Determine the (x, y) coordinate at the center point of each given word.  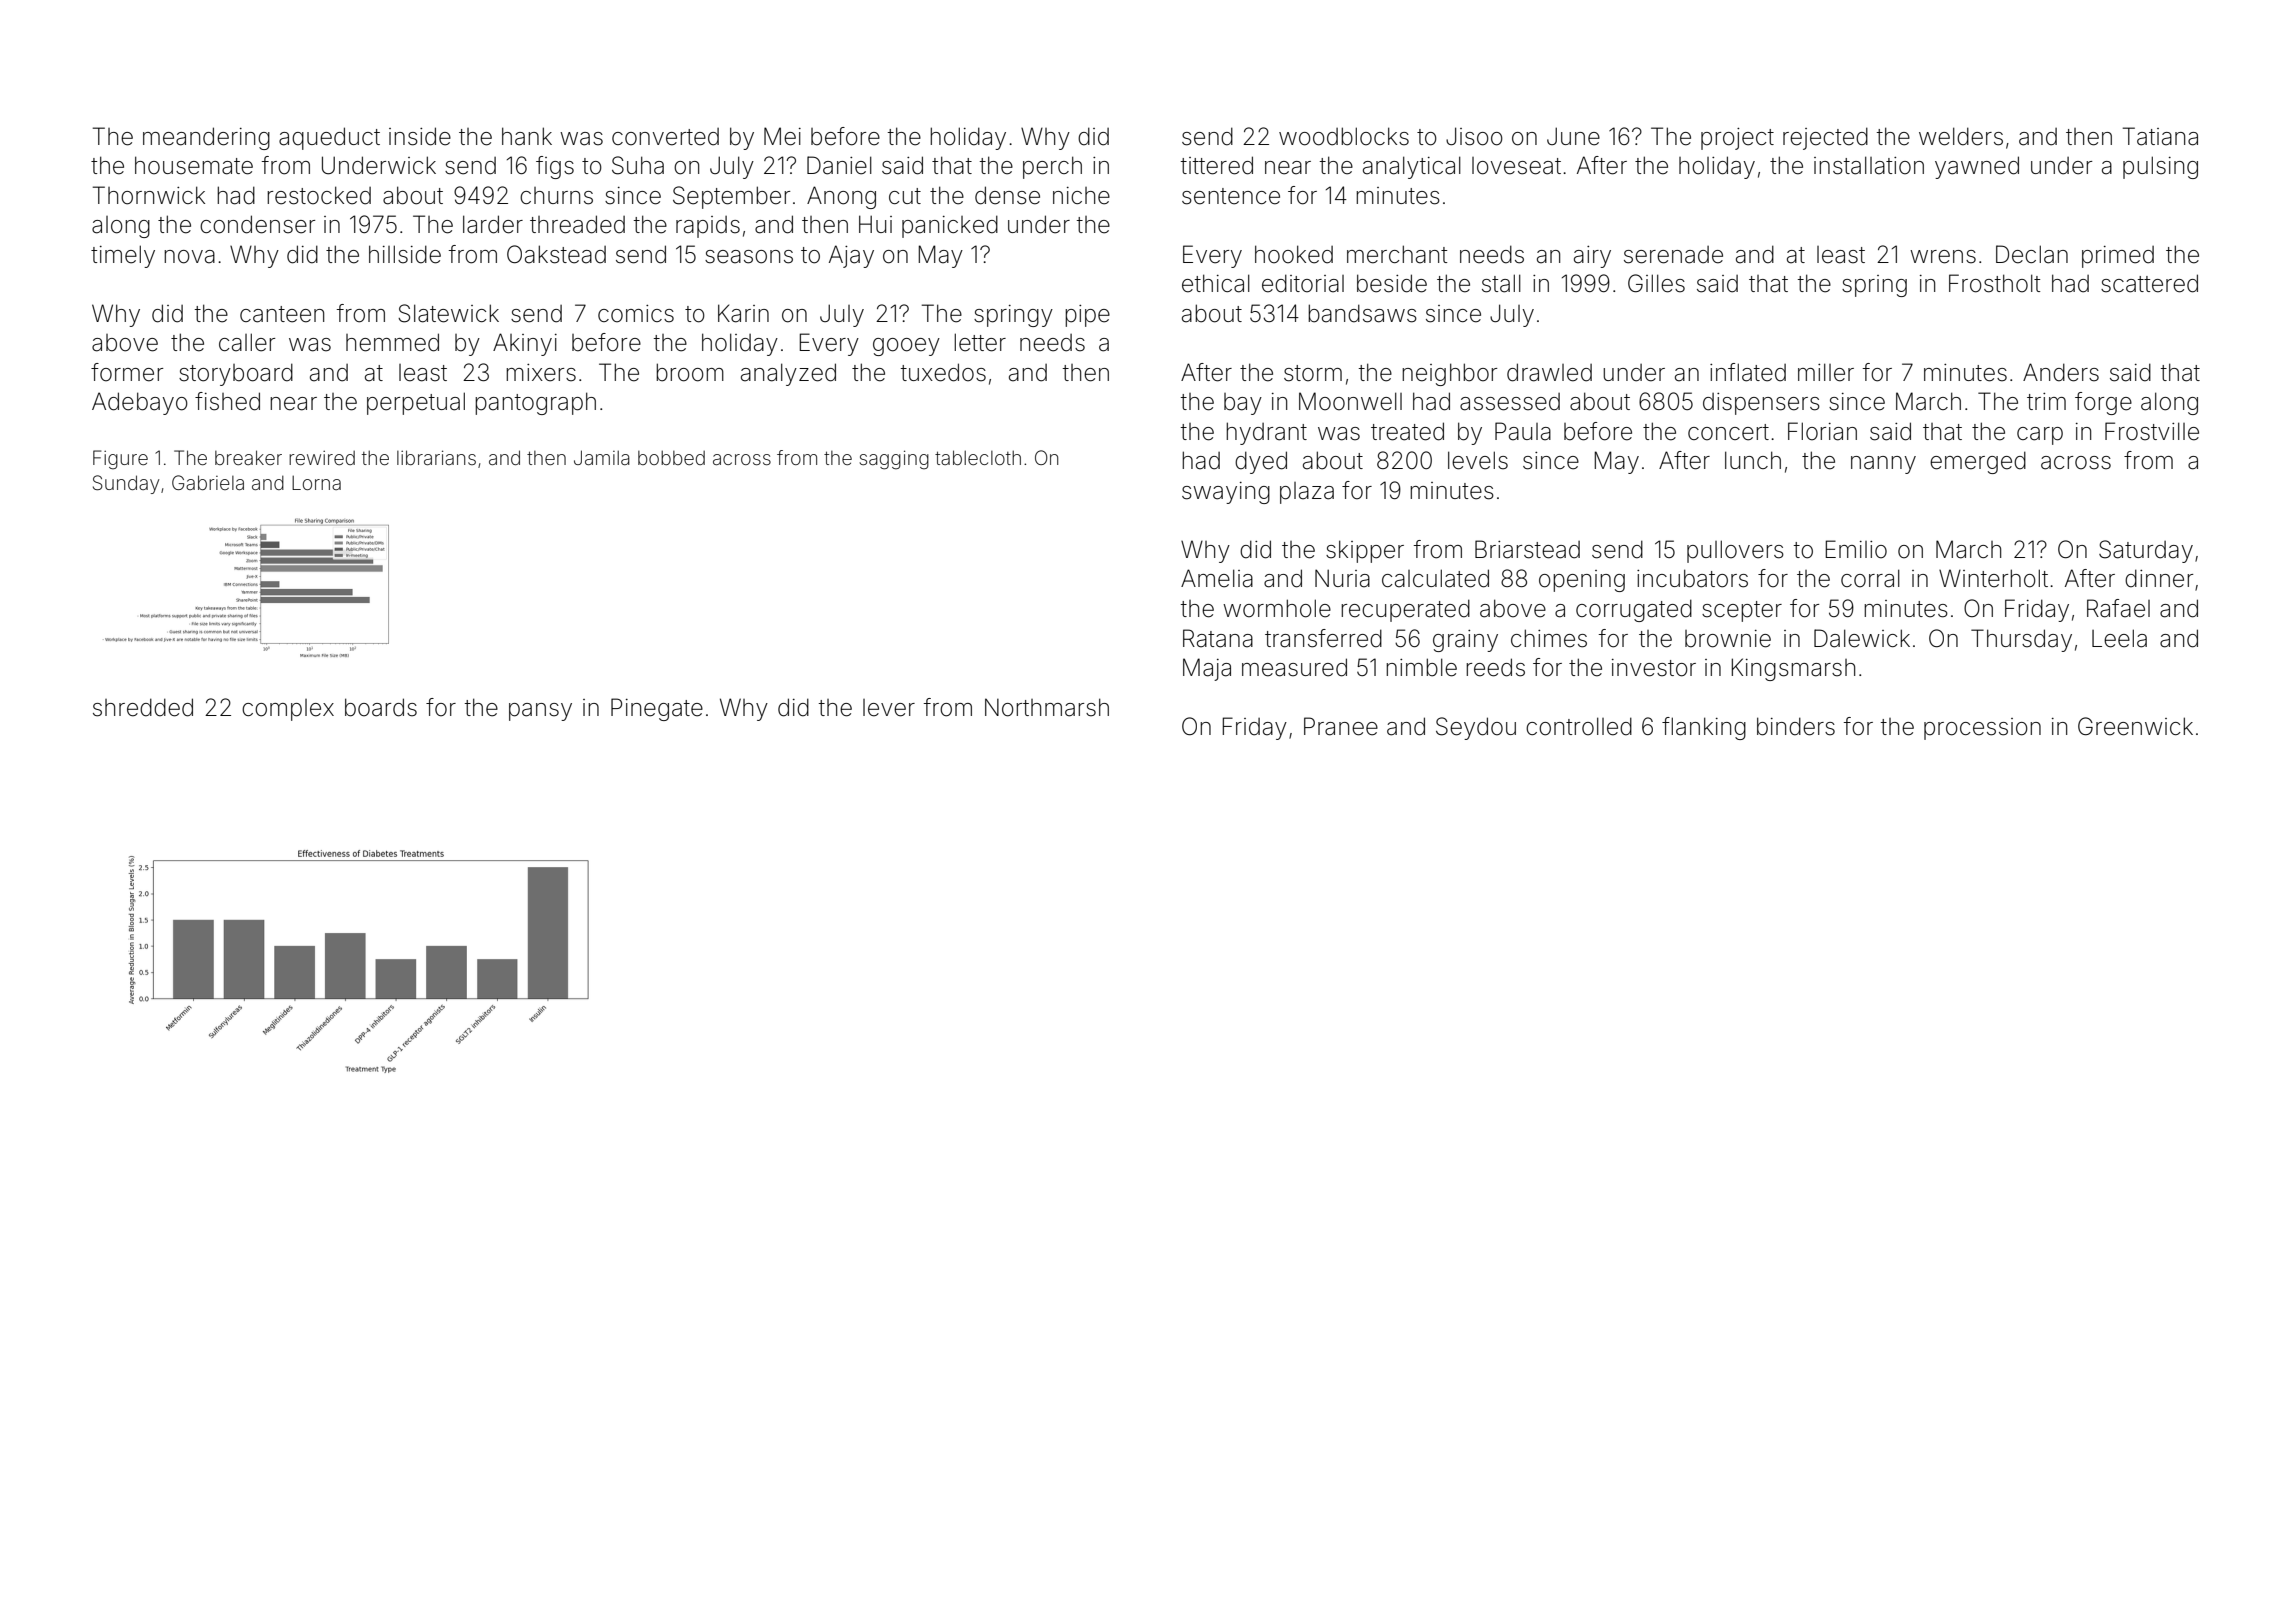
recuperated (1405, 610)
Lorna (316, 482)
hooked (1294, 254)
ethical (1216, 283)
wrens (1943, 257)
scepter (1742, 611)
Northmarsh (1047, 707)
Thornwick (149, 195)
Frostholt (1994, 283)
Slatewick (448, 313)
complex (288, 710)
